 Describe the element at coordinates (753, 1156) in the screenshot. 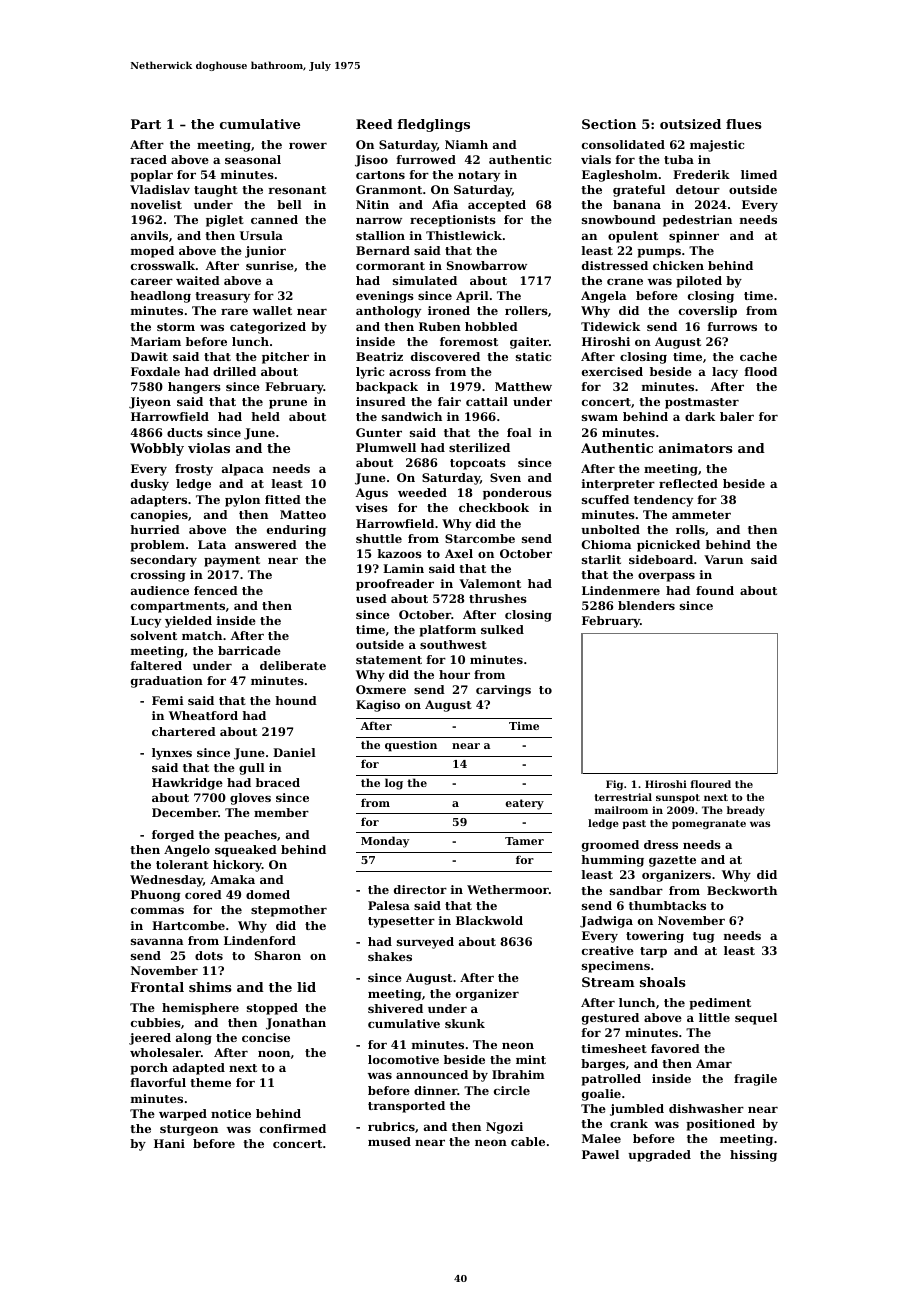

I see `hissing` at that location.
